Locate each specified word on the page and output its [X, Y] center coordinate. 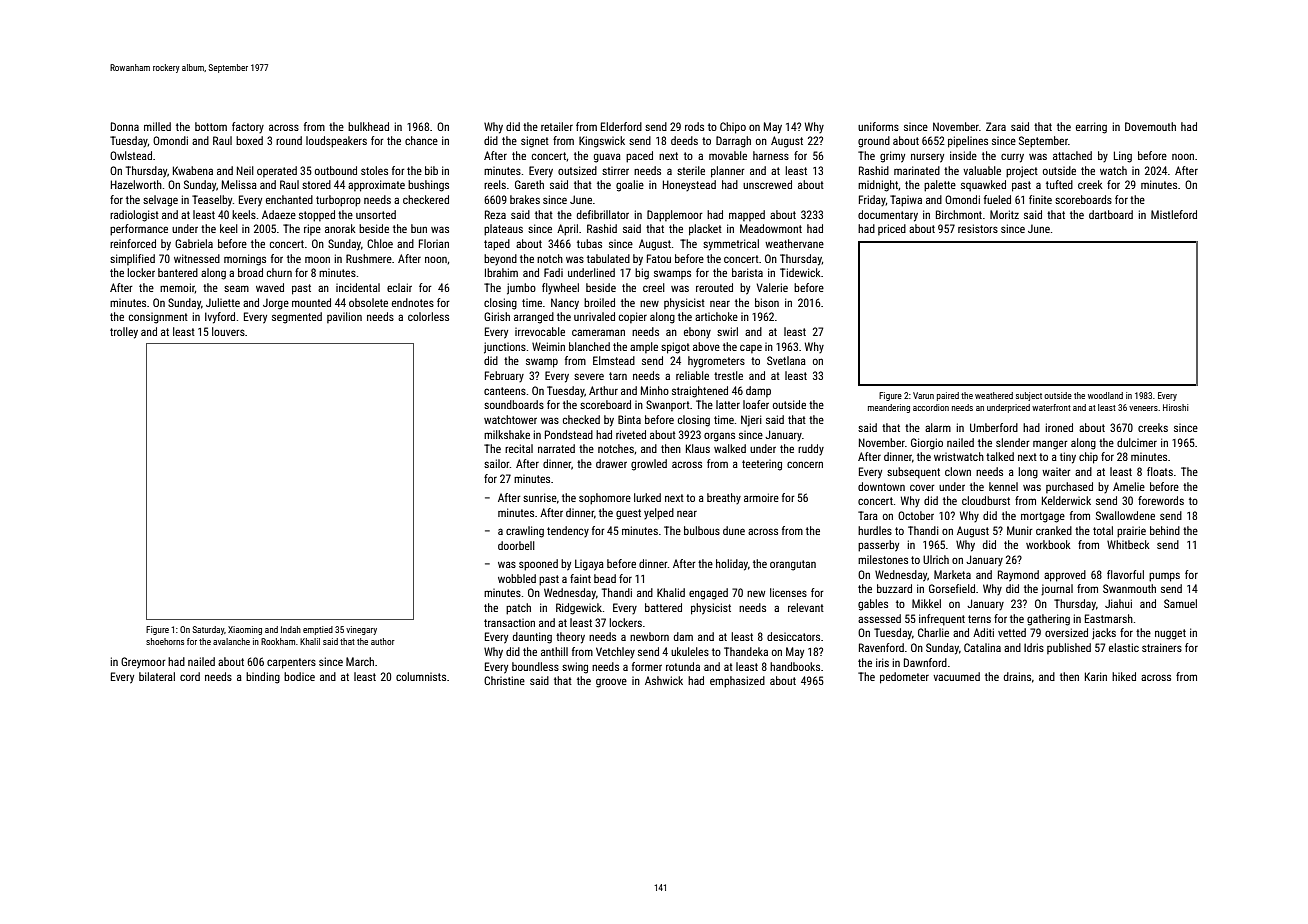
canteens [505, 391]
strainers [1162, 647]
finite [1040, 199]
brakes [525, 199]
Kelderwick [1066, 500]
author [383, 641]
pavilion [344, 317]
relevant [806, 607]
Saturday [208, 630]
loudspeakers [336, 142]
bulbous [702, 530]
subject [1029, 396]
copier [633, 317]
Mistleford [1174, 214]
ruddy [811, 449]
